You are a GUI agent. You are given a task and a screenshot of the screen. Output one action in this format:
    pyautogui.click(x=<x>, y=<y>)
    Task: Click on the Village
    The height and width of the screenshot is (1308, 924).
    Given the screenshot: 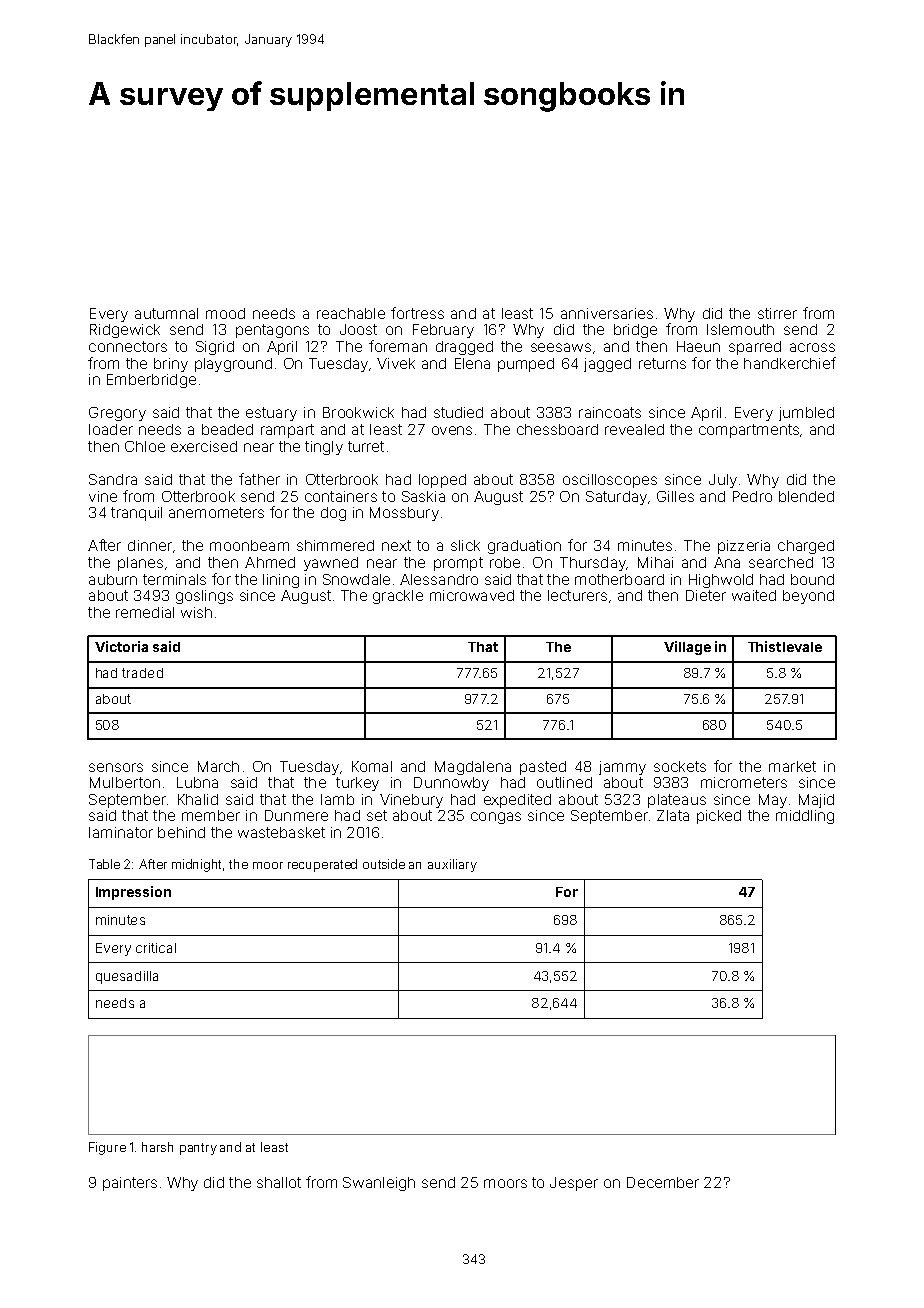 What is the action you would take?
    pyautogui.click(x=687, y=648)
